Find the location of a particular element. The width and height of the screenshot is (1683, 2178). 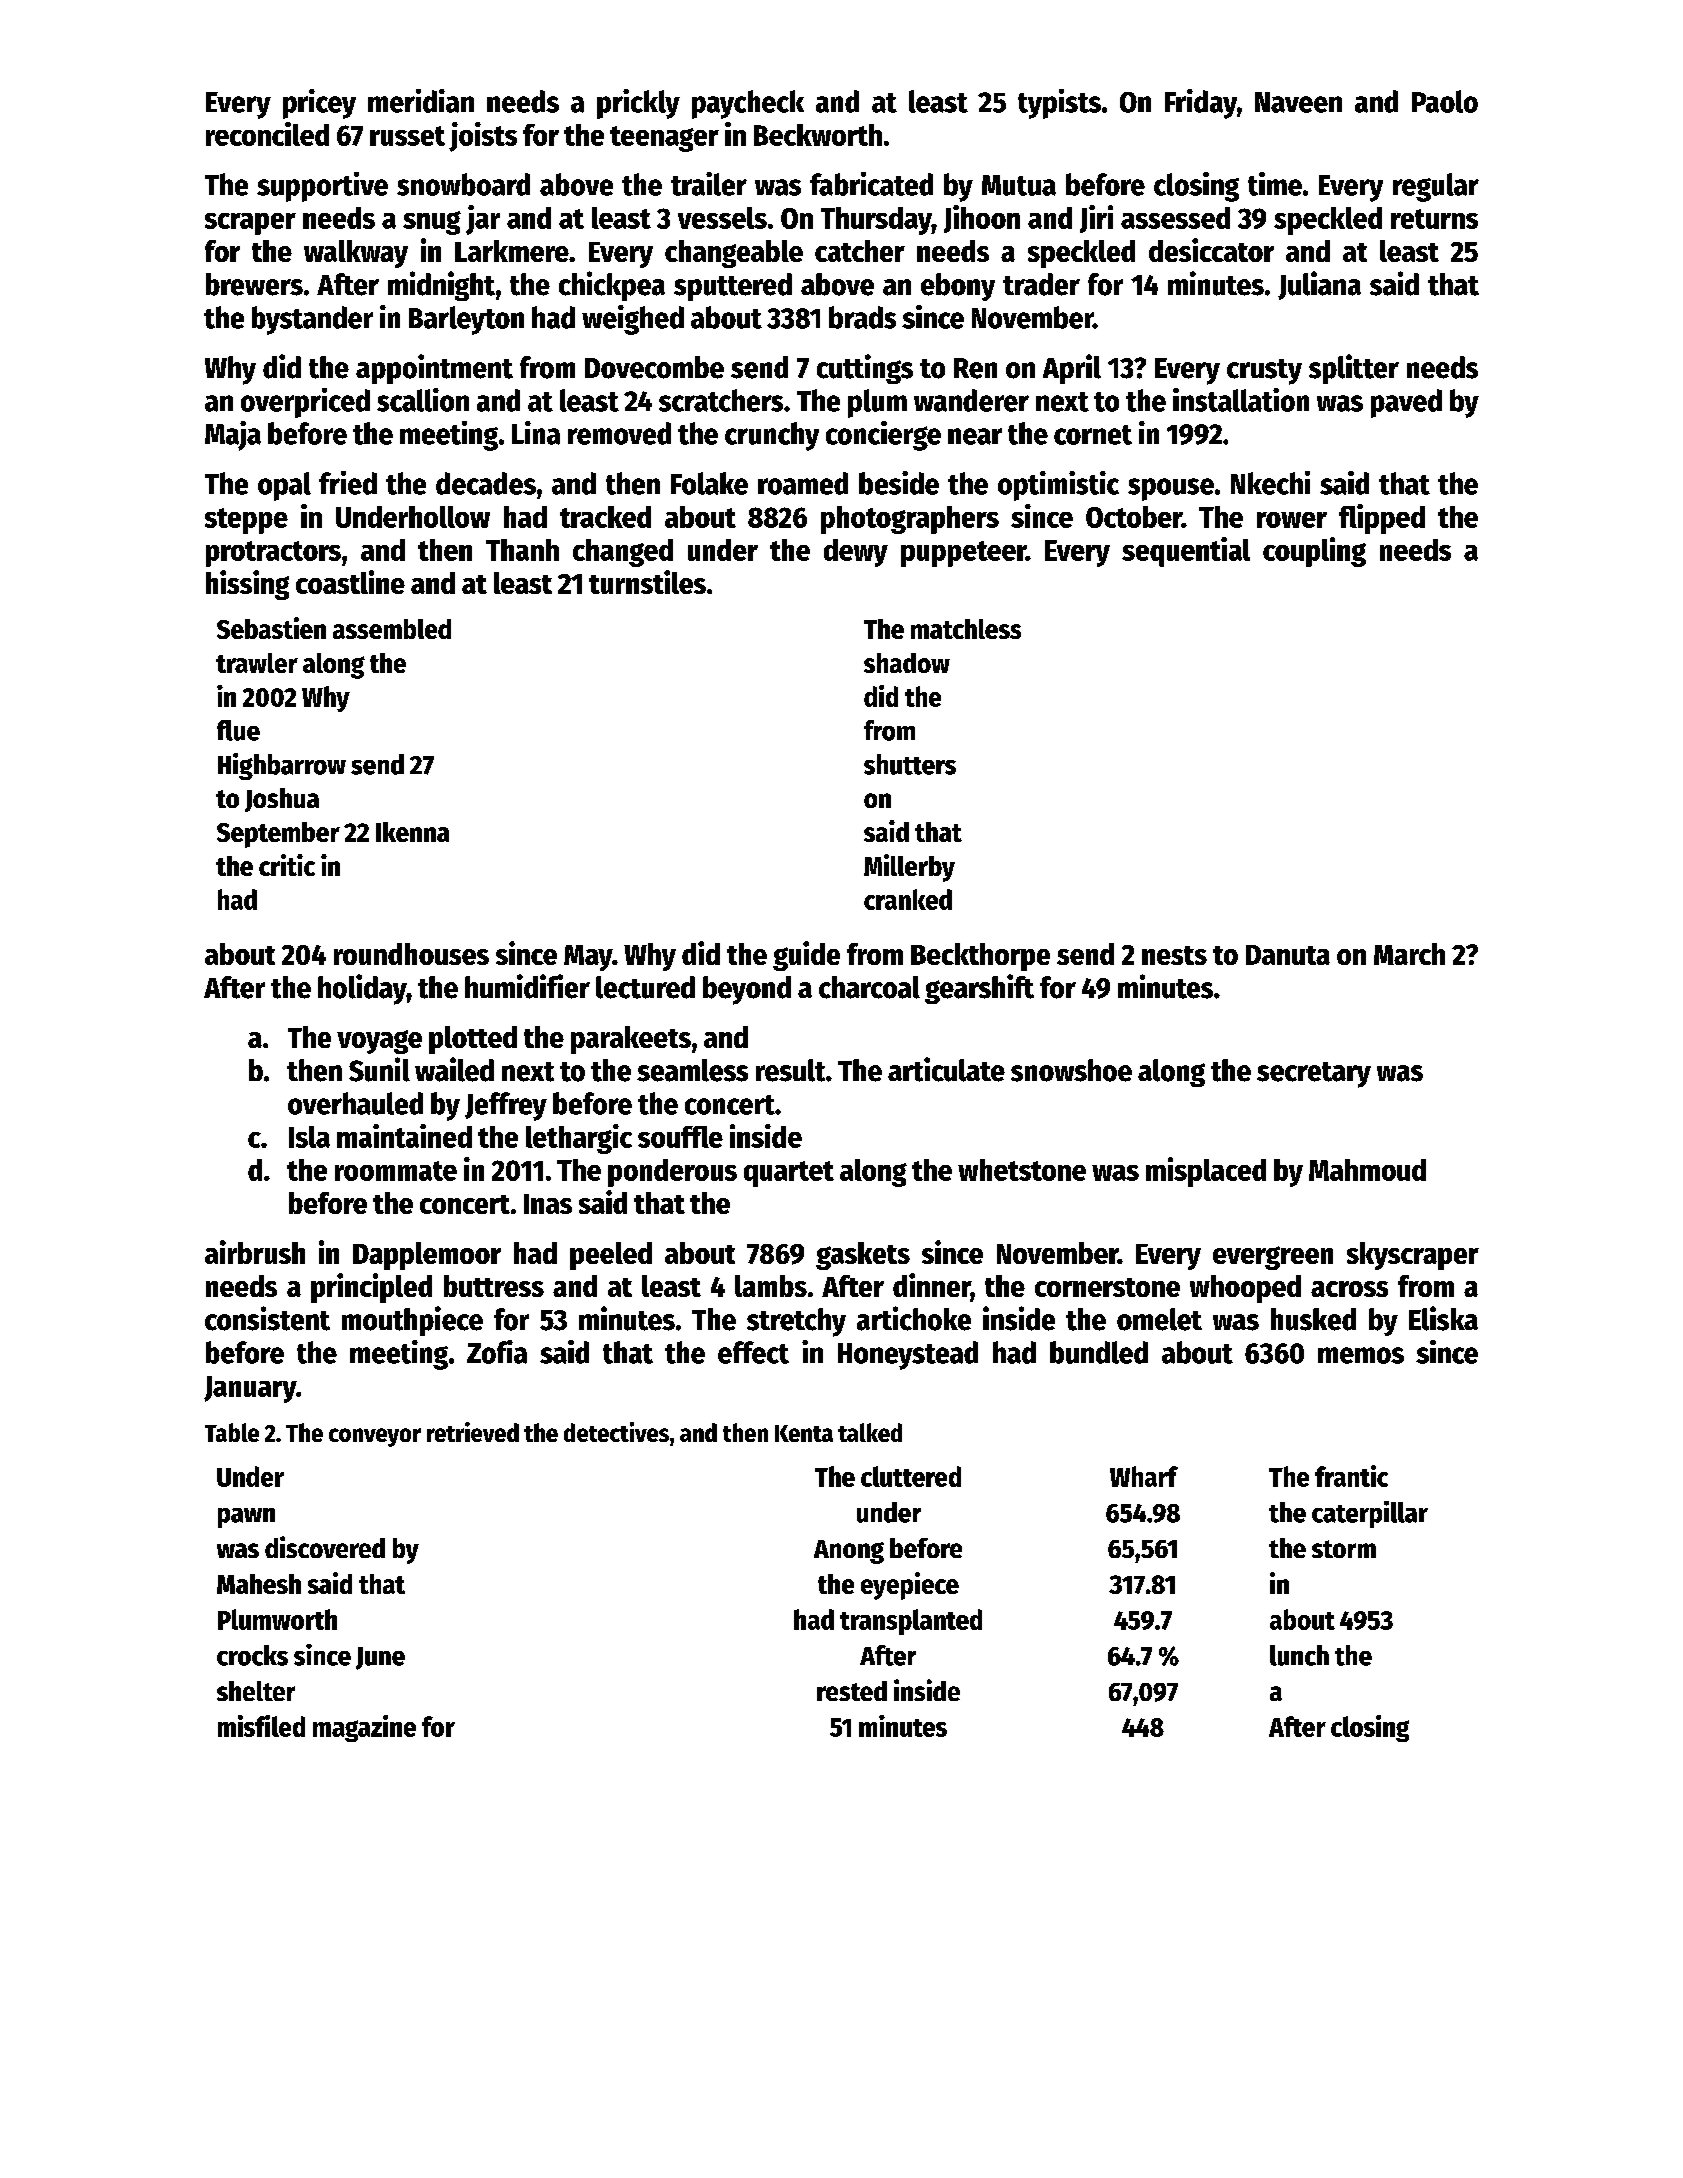

Barleyton is located at coordinates (466, 320).
